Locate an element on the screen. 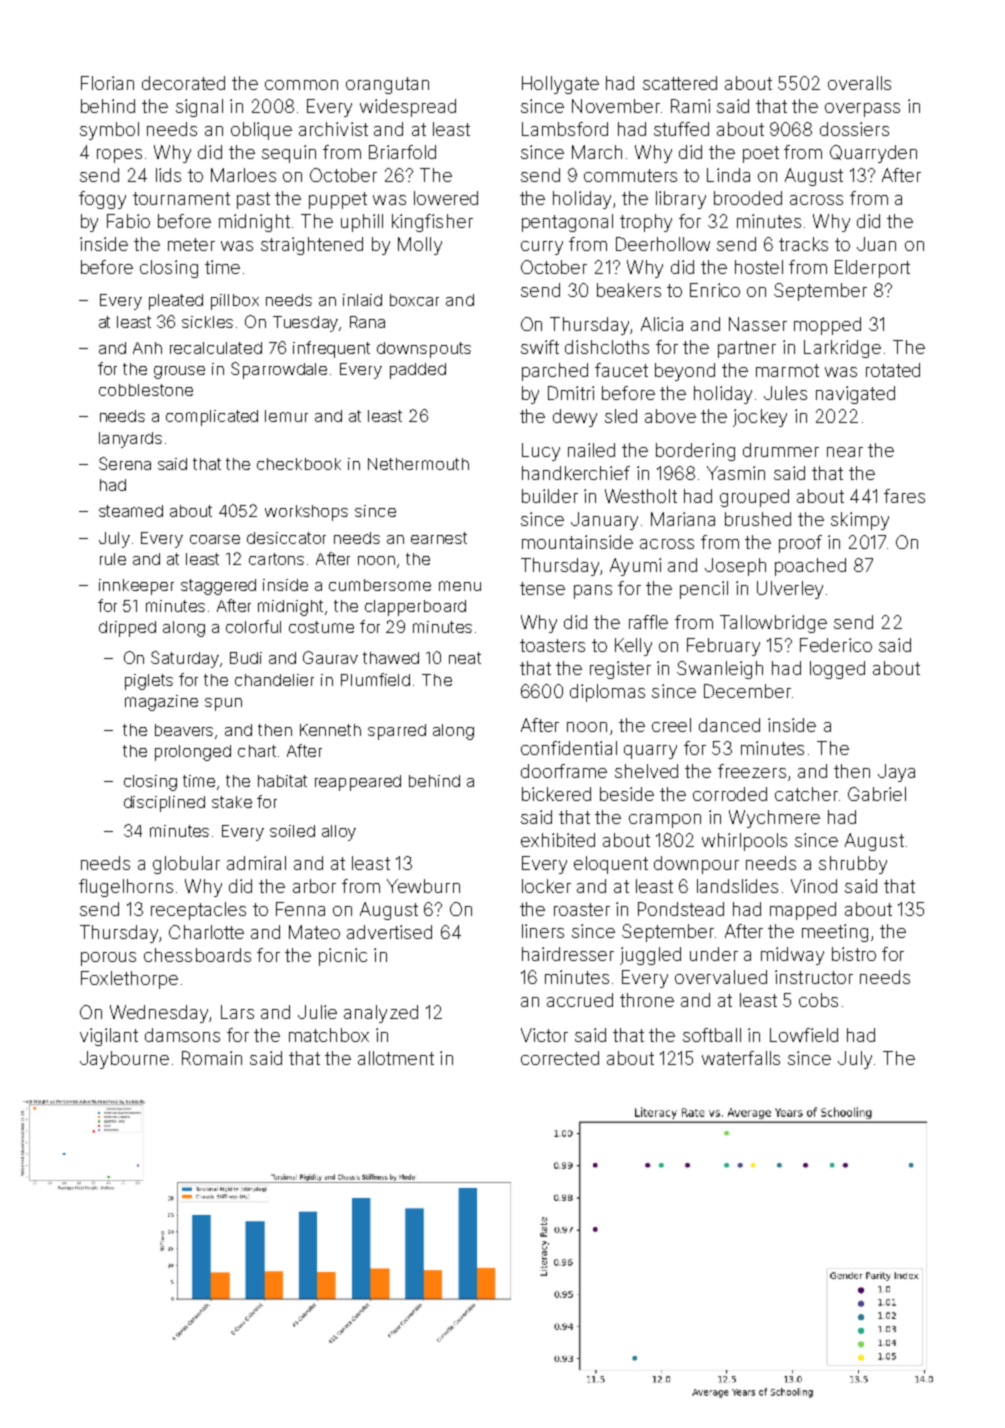 This screenshot has width=1005, height=1428. matchbox is located at coordinates (329, 1035).
